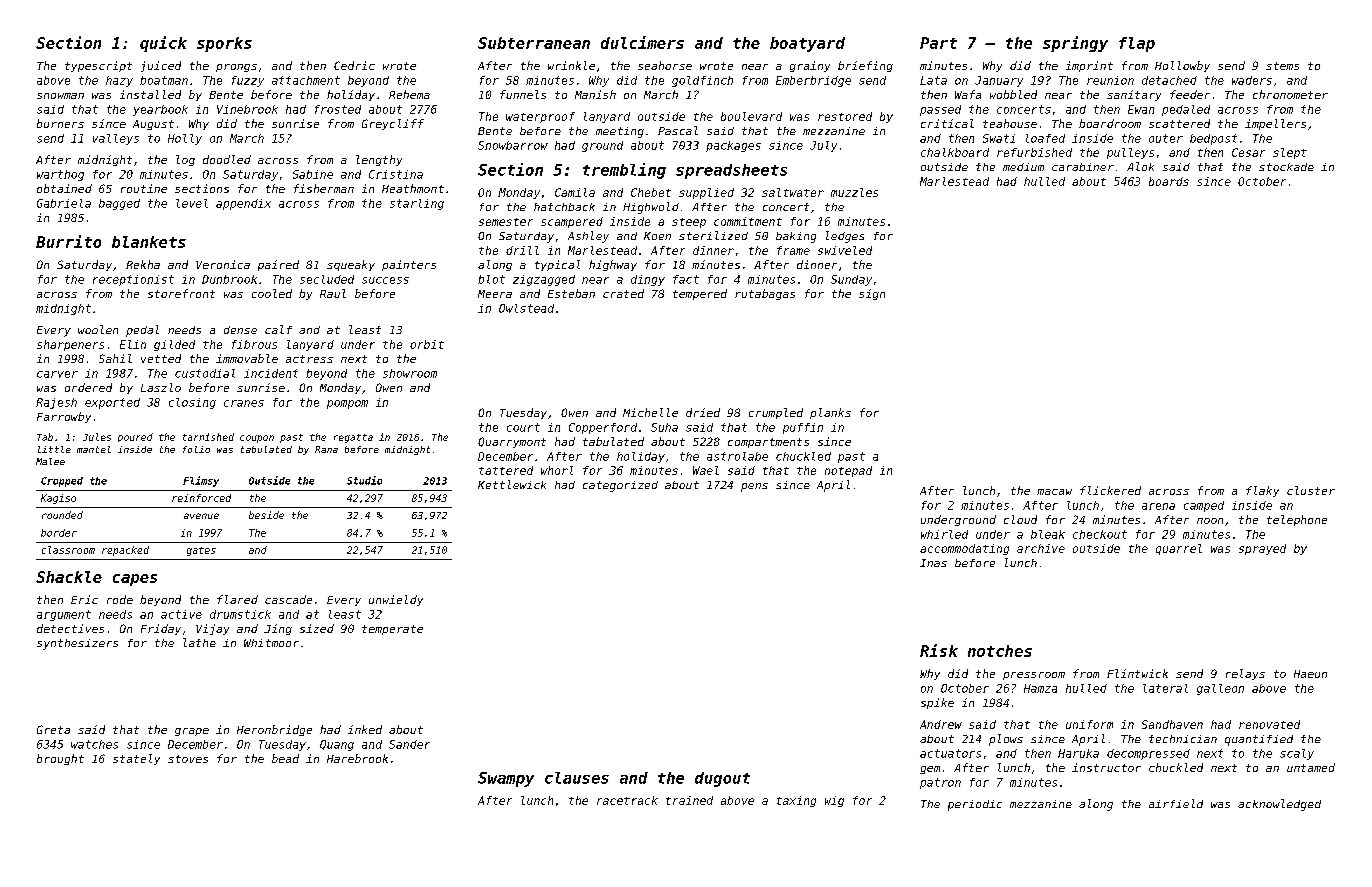  What do you see at coordinates (664, 427) in the screenshot?
I see `Suha` at bounding box center [664, 427].
